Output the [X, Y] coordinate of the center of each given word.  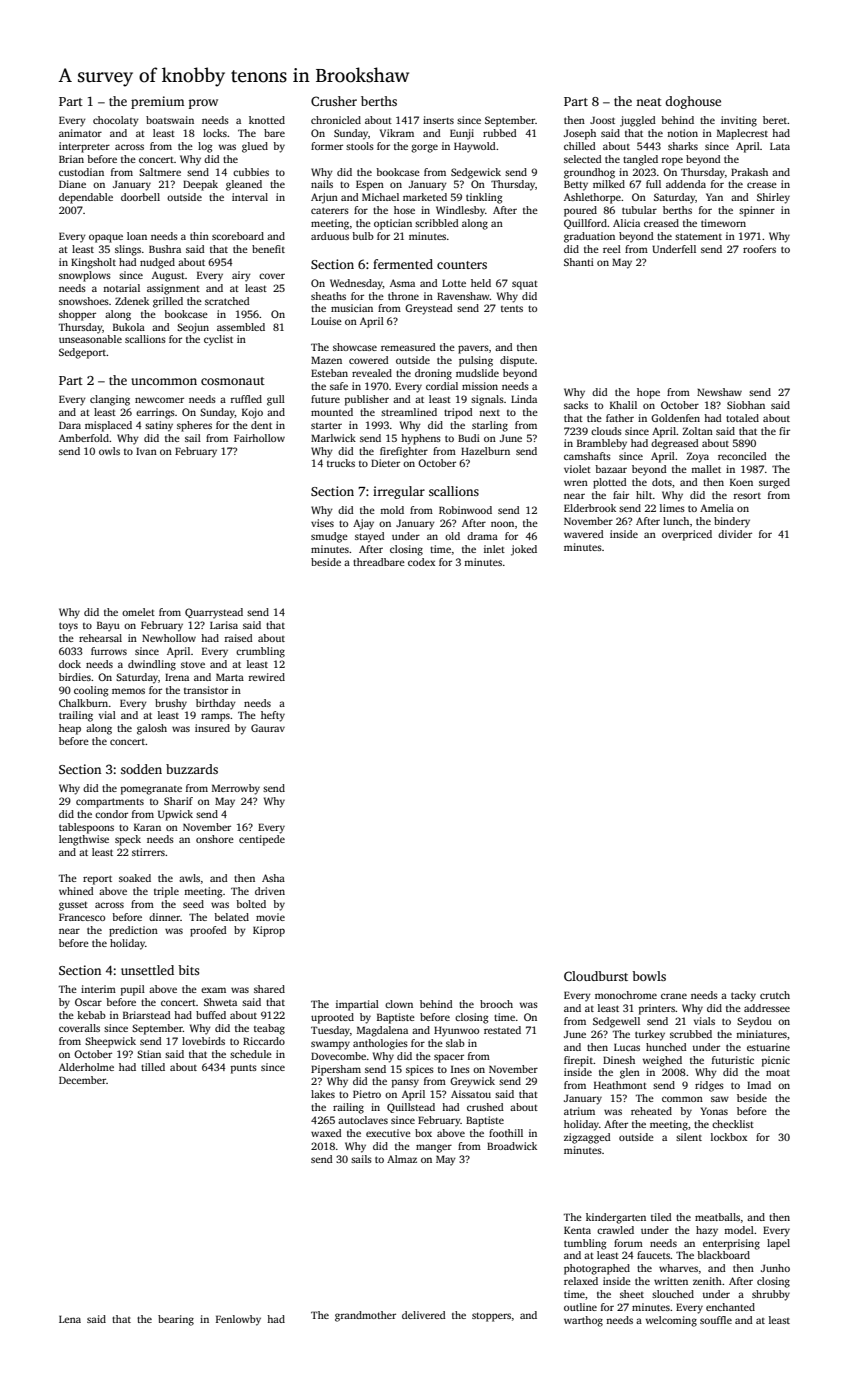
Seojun [193, 328]
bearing [176, 1320]
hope [648, 393]
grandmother [365, 1316]
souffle [716, 1320]
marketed [425, 197]
